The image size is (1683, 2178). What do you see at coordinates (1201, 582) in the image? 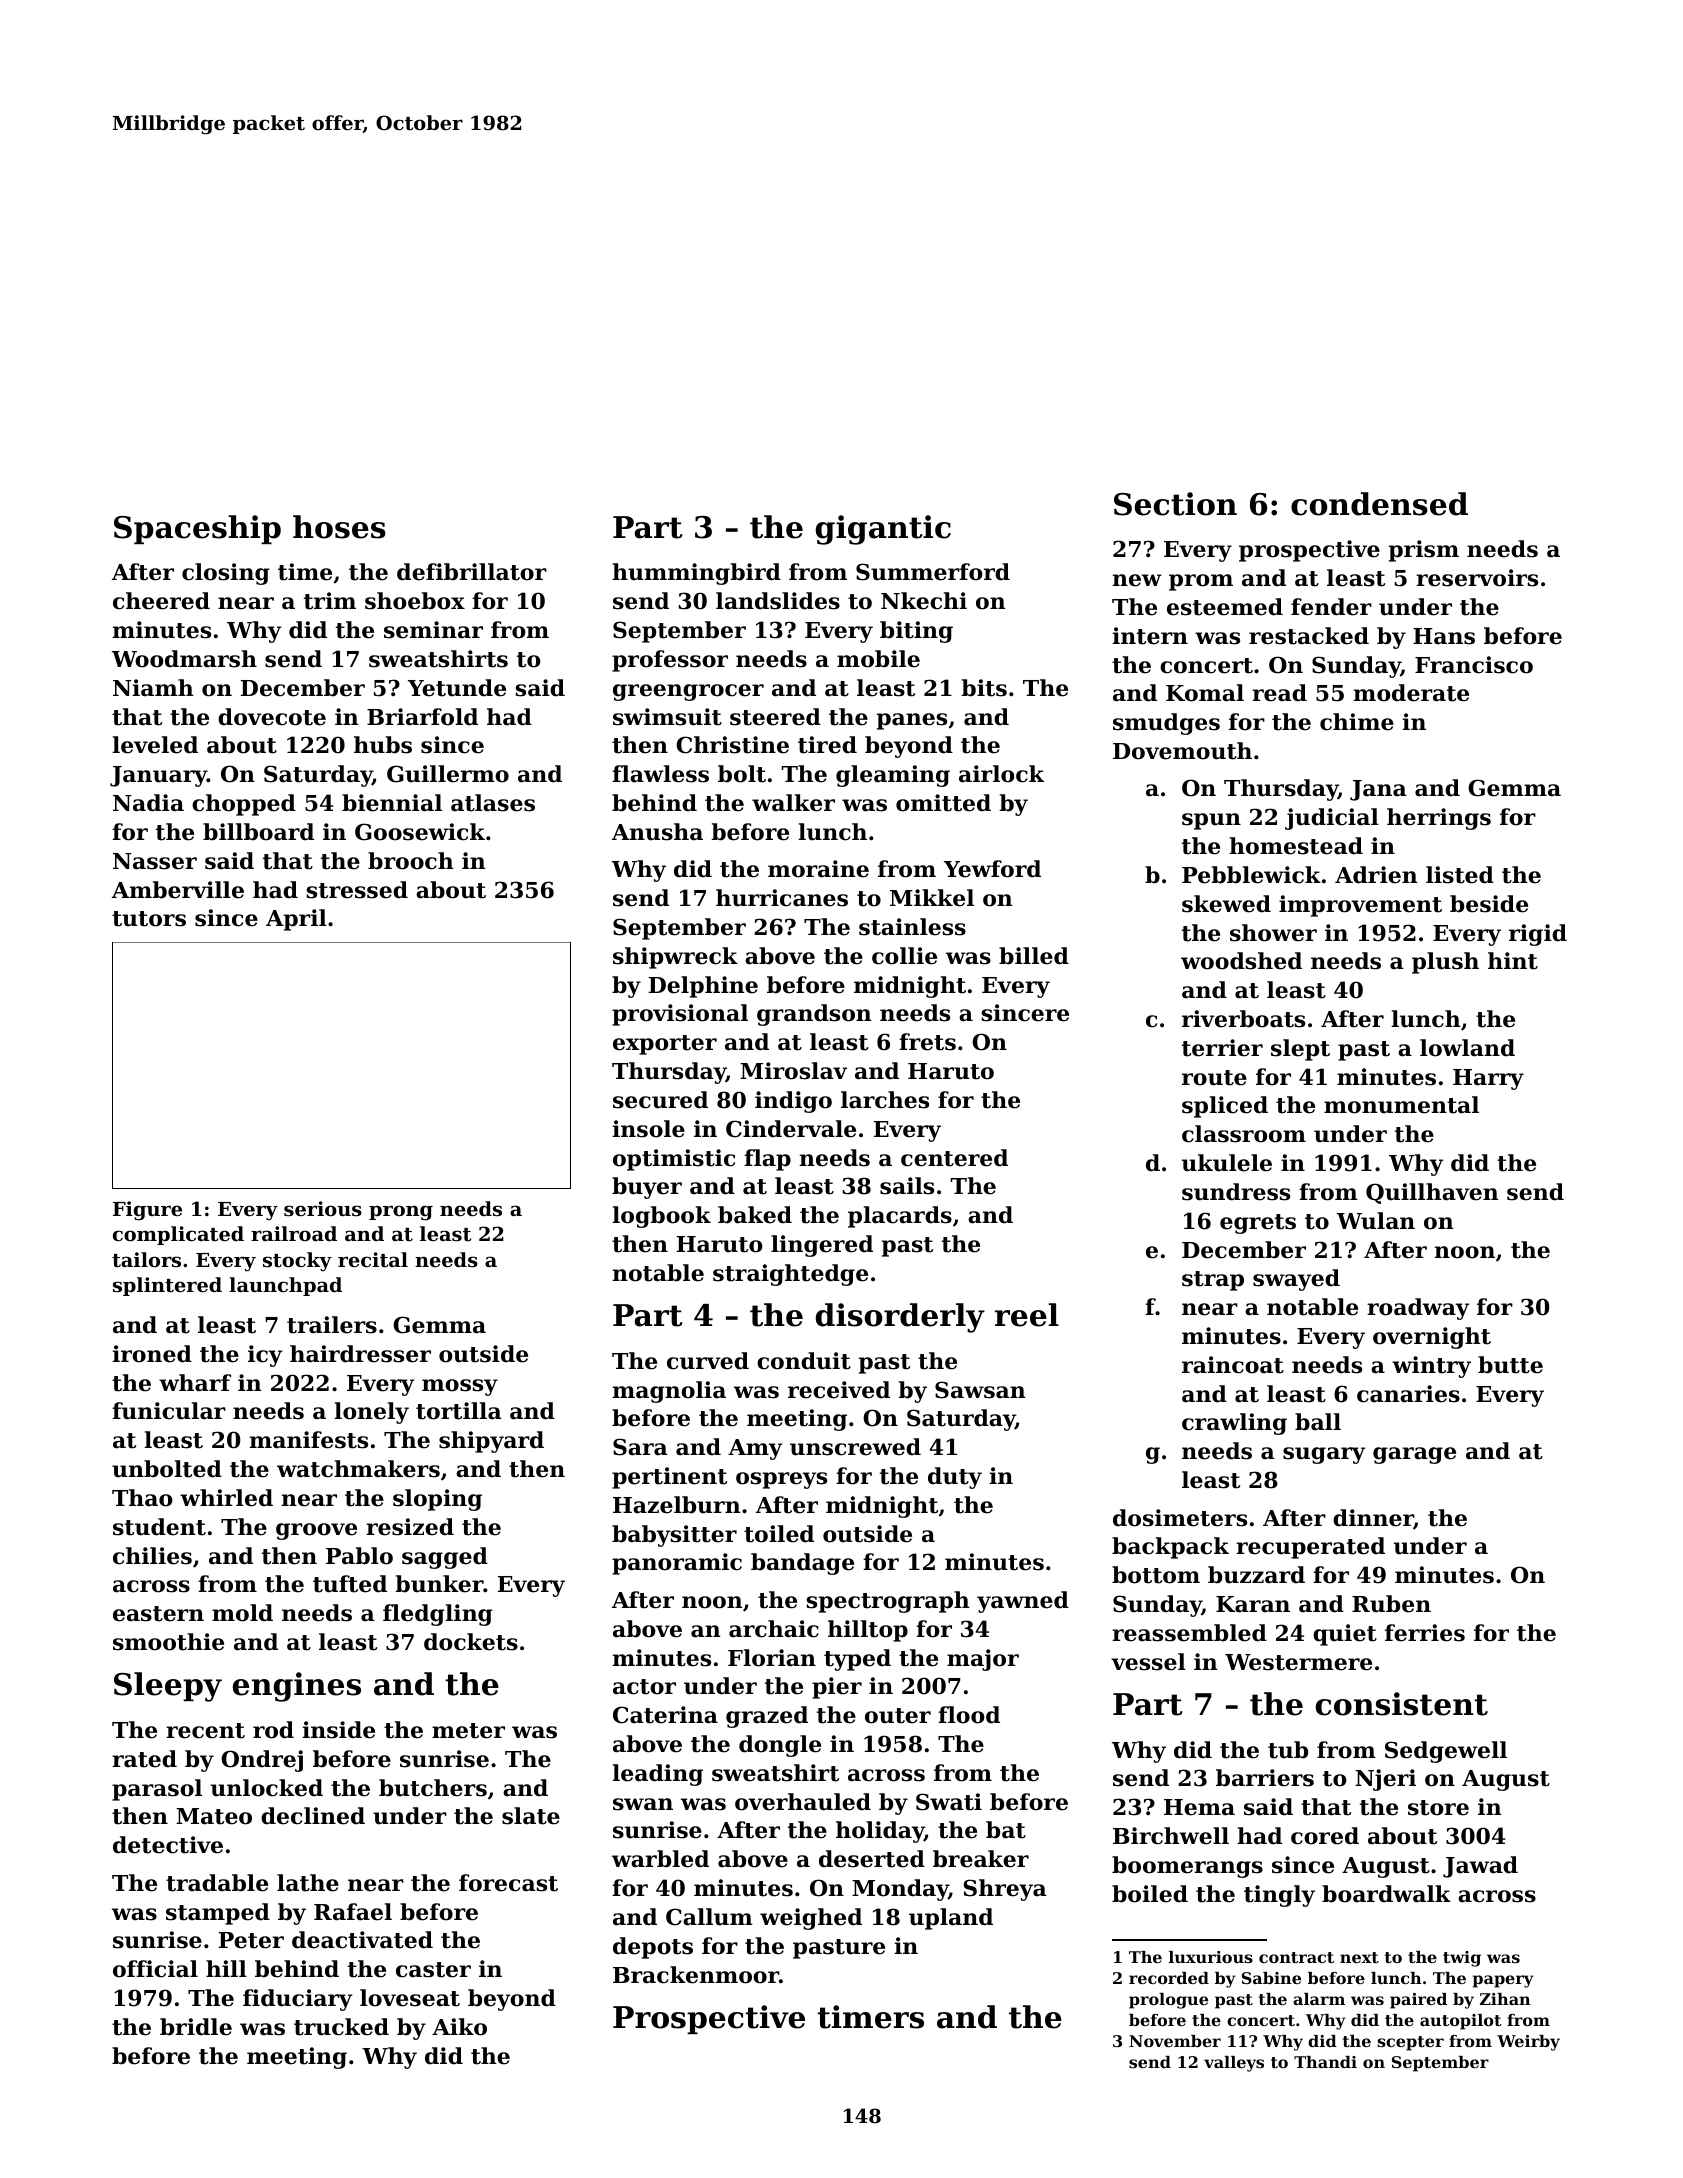
I see `prom` at bounding box center [1201, 582].
